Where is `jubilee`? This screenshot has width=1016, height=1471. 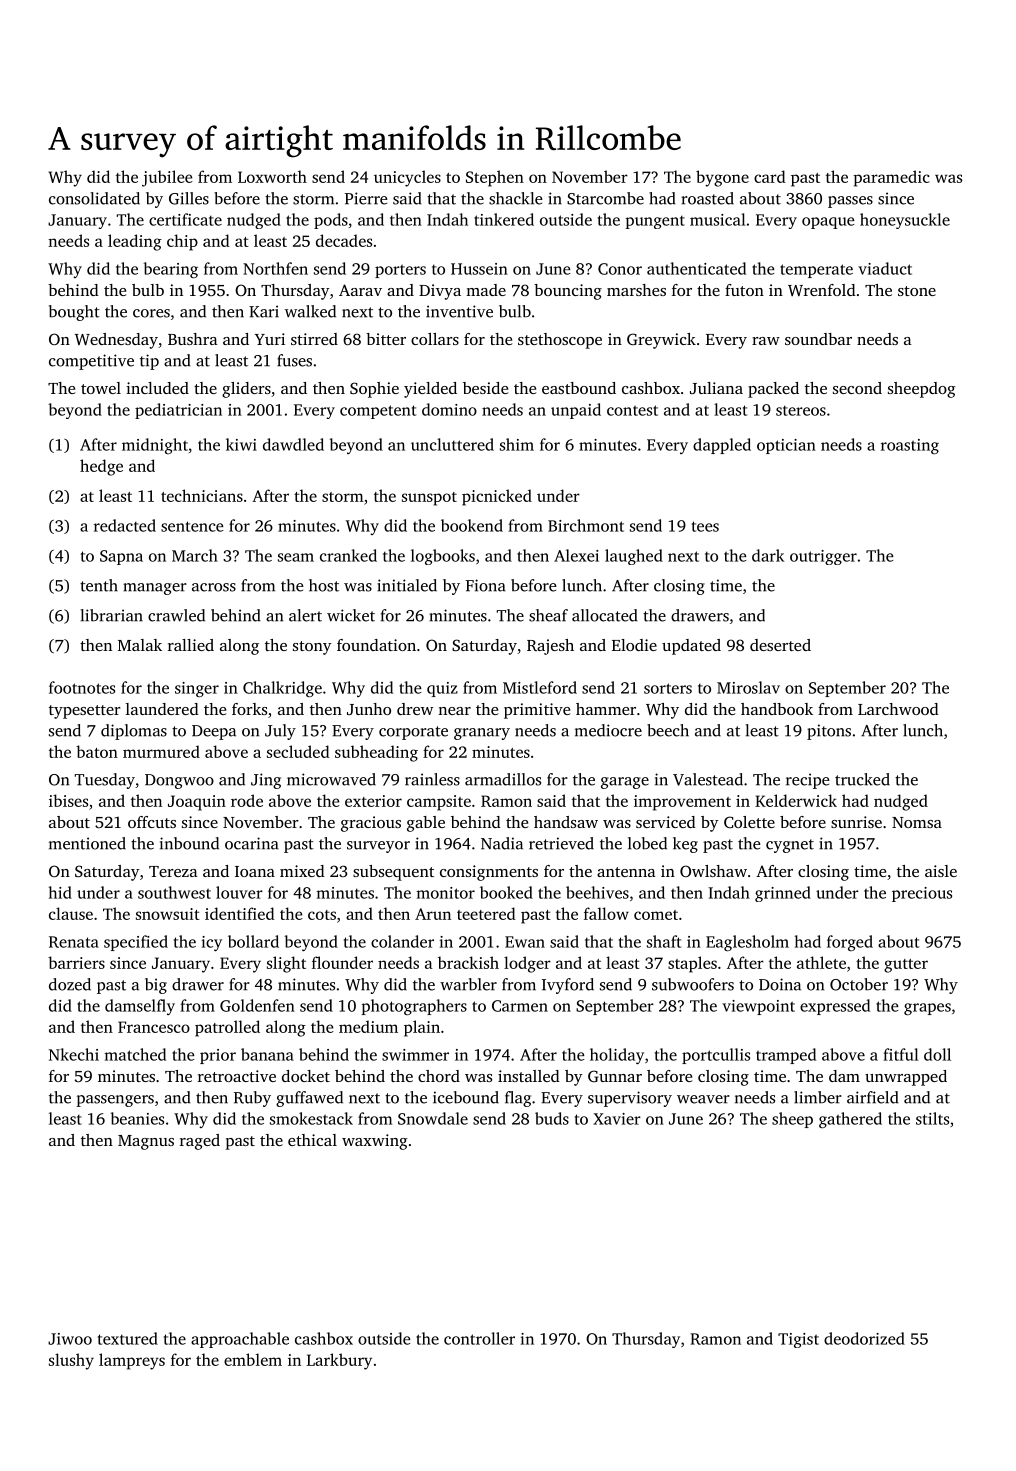
jubilee is located at coordinates (167, 178).
